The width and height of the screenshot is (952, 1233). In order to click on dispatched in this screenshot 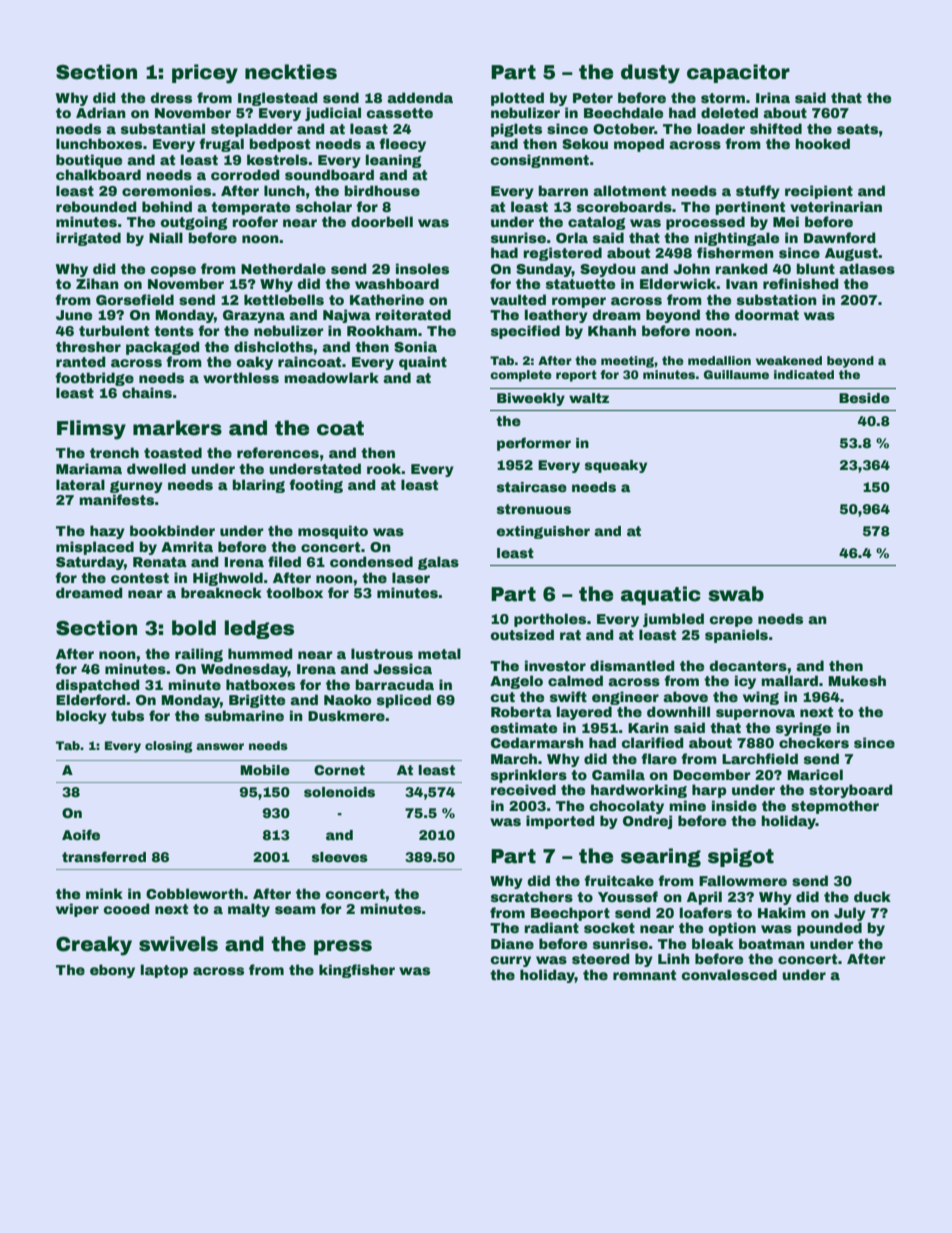, I will do `click(98, 686)`.
